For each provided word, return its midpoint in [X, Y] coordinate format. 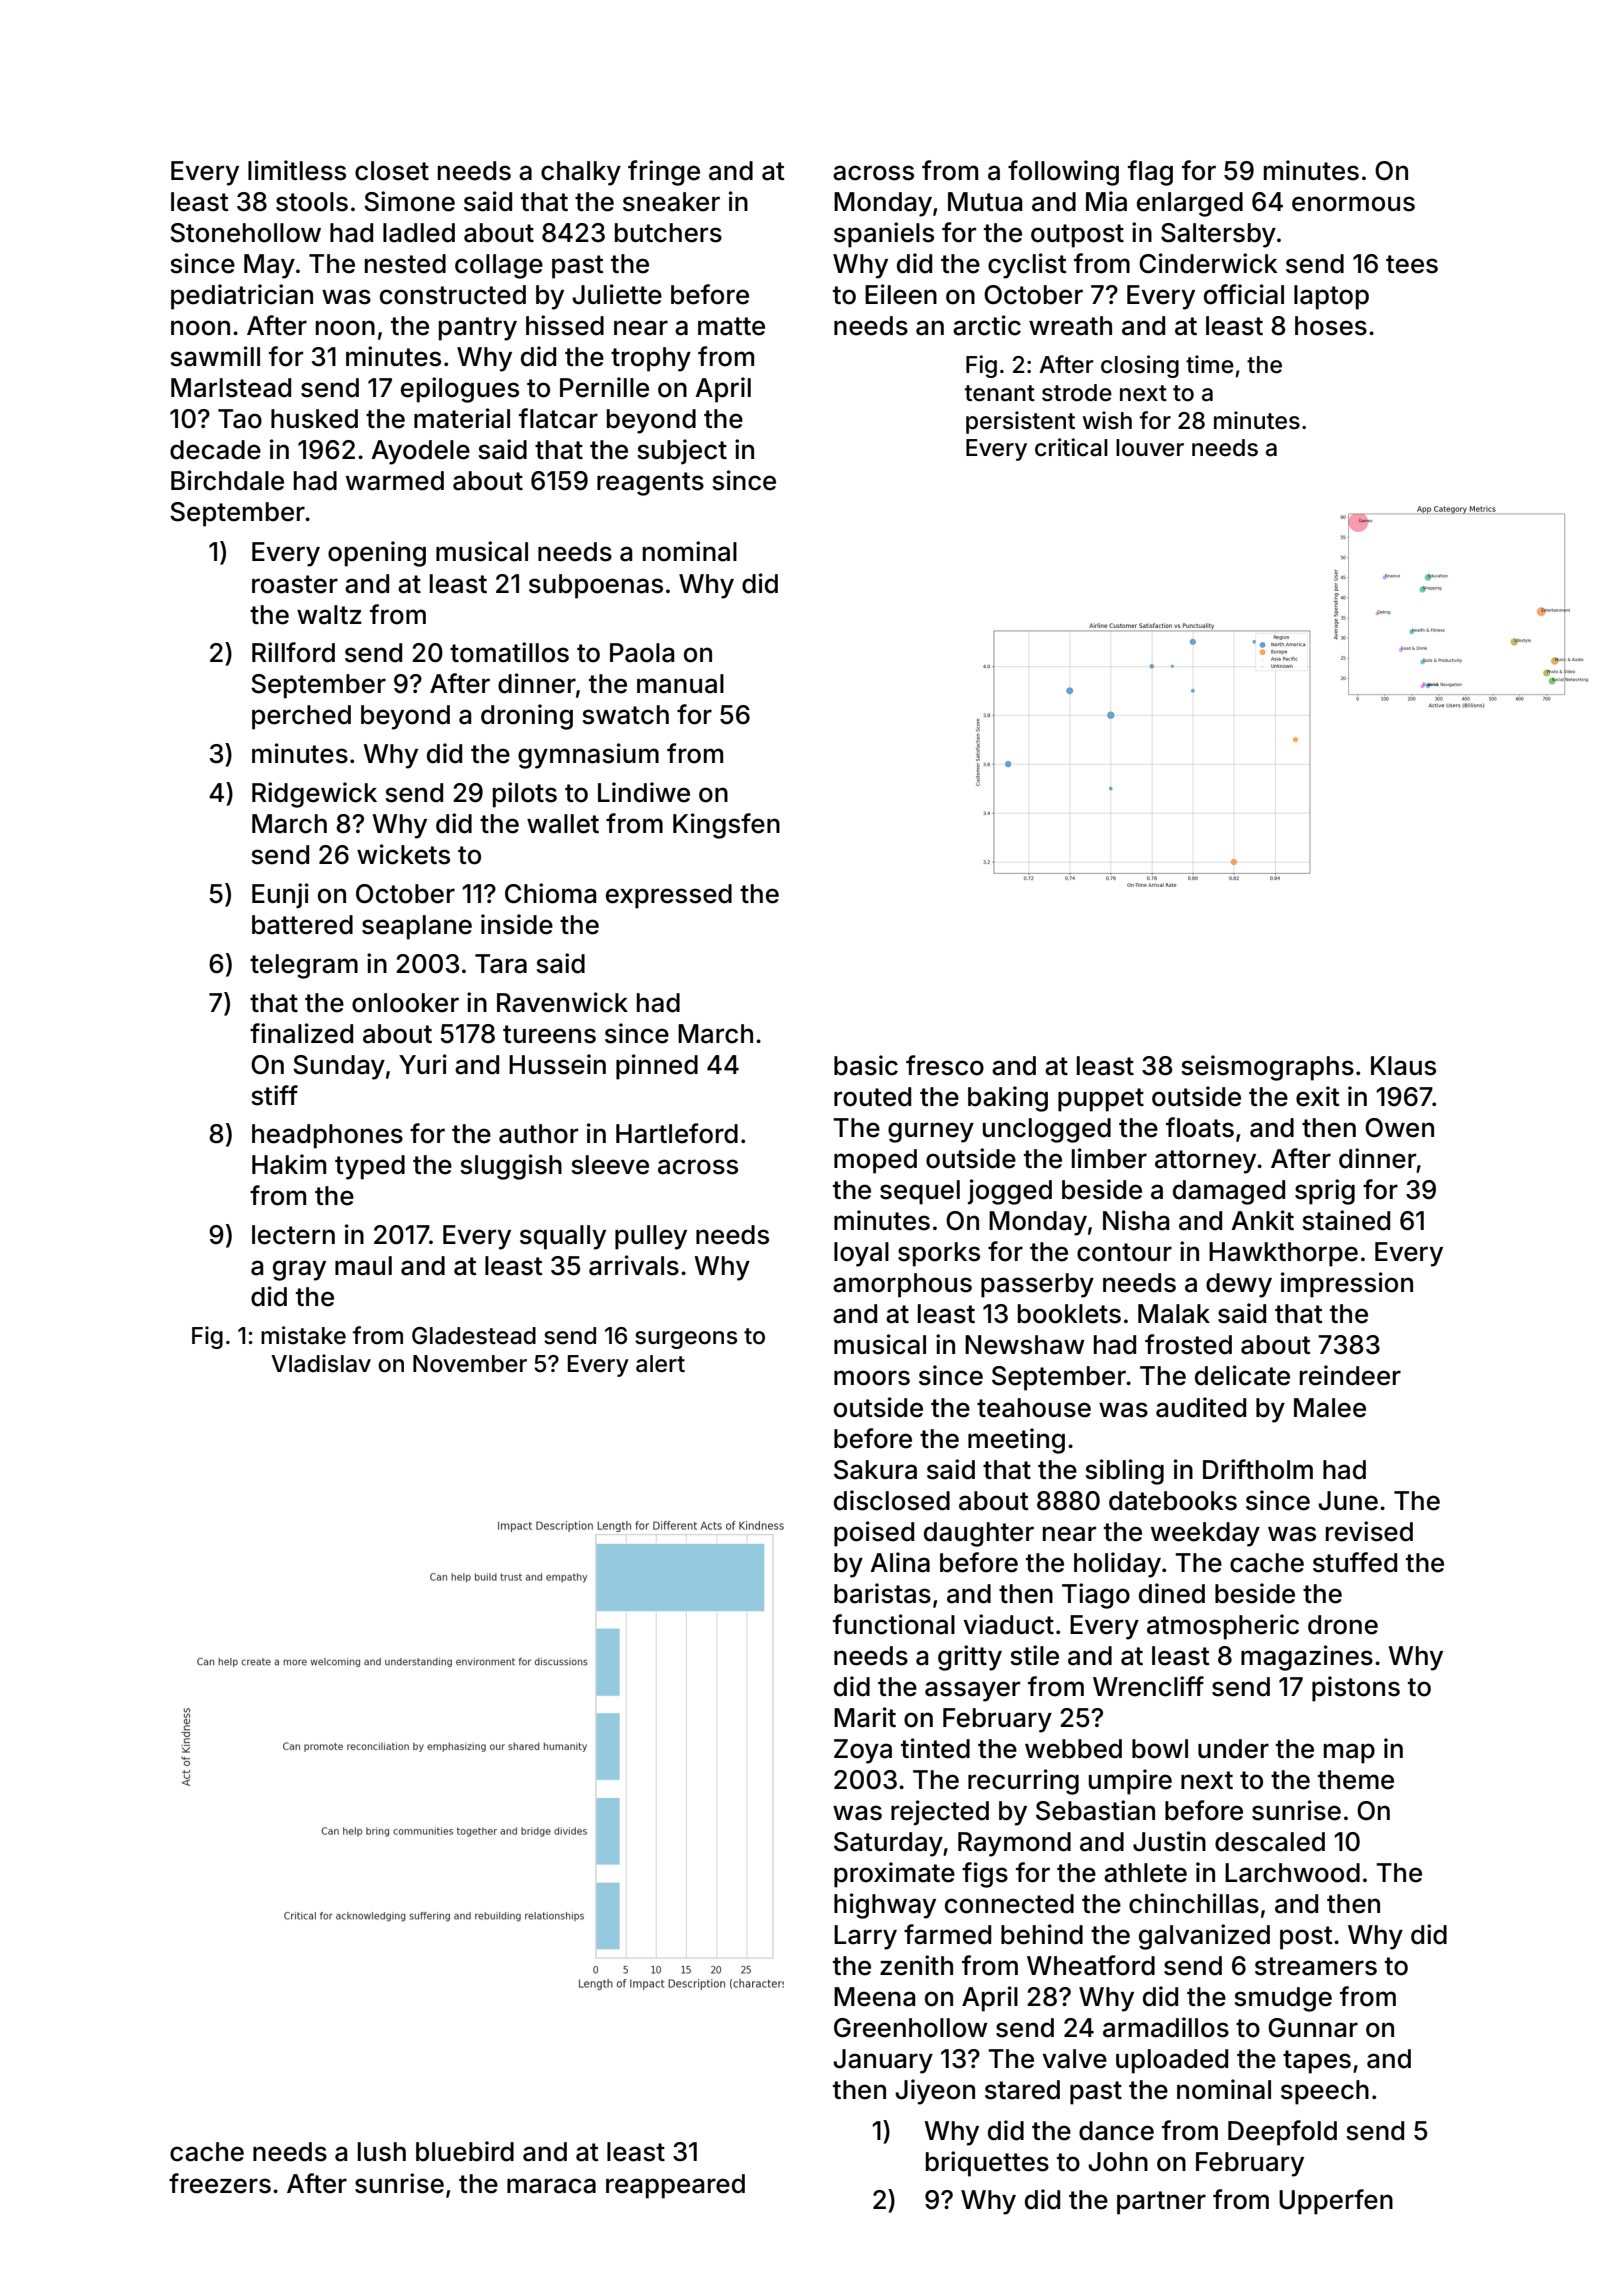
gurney [931, 1132]
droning [527, 717]
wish [1107, 420]
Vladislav [321, 1363]
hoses [1331, 326]
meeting [1016, 1441]
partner [1161, 2203]
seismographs [1267, 1068]
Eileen [901, 294]
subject [682, 452]
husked [314, 419]
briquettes [987, 2164]
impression [1347, 1285]
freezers [220, 2183]
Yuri [423, 1064]
